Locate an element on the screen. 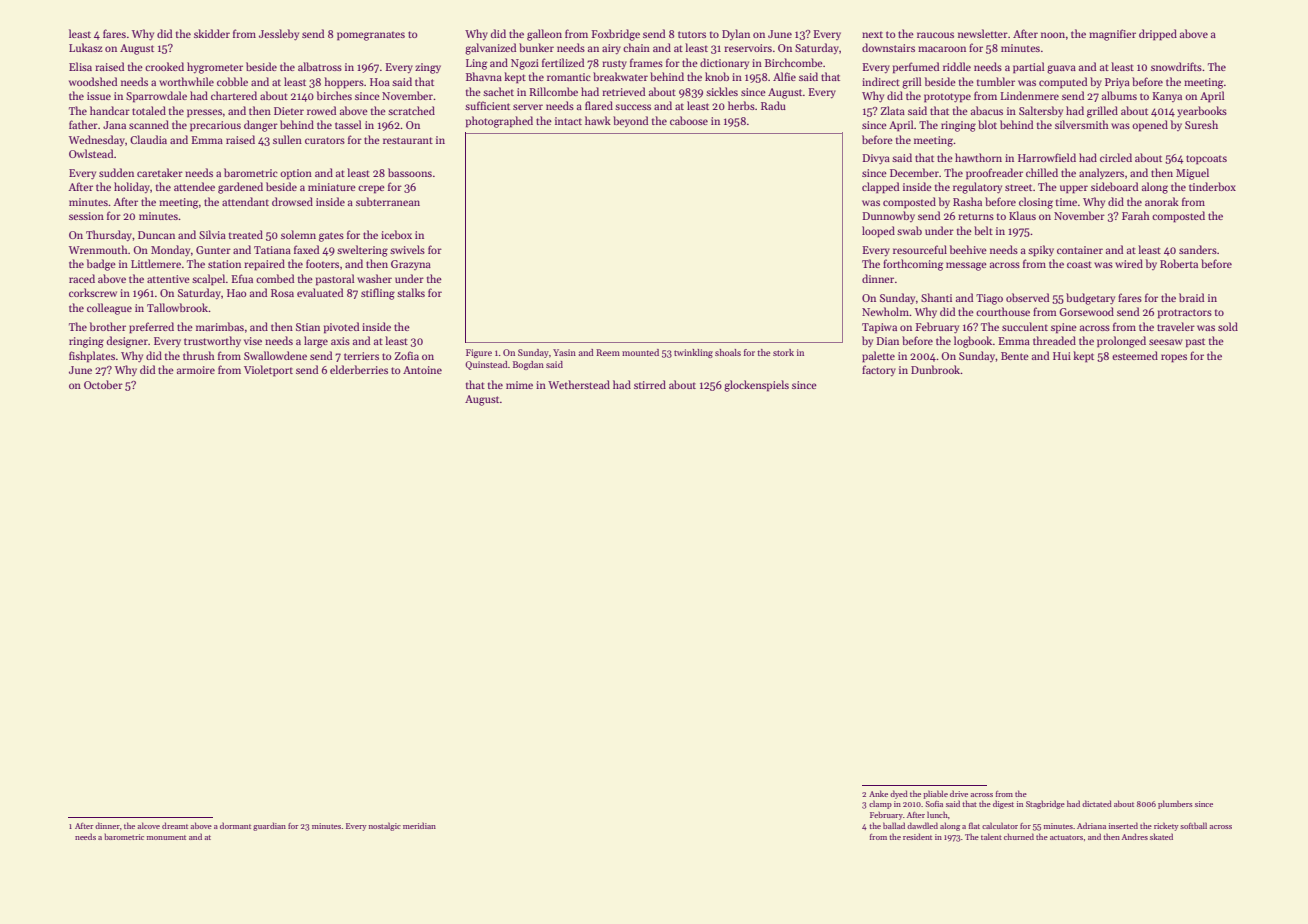 The width and height of the screenshot is (1308, 924). skidder is located at coordinates (212, 33).
